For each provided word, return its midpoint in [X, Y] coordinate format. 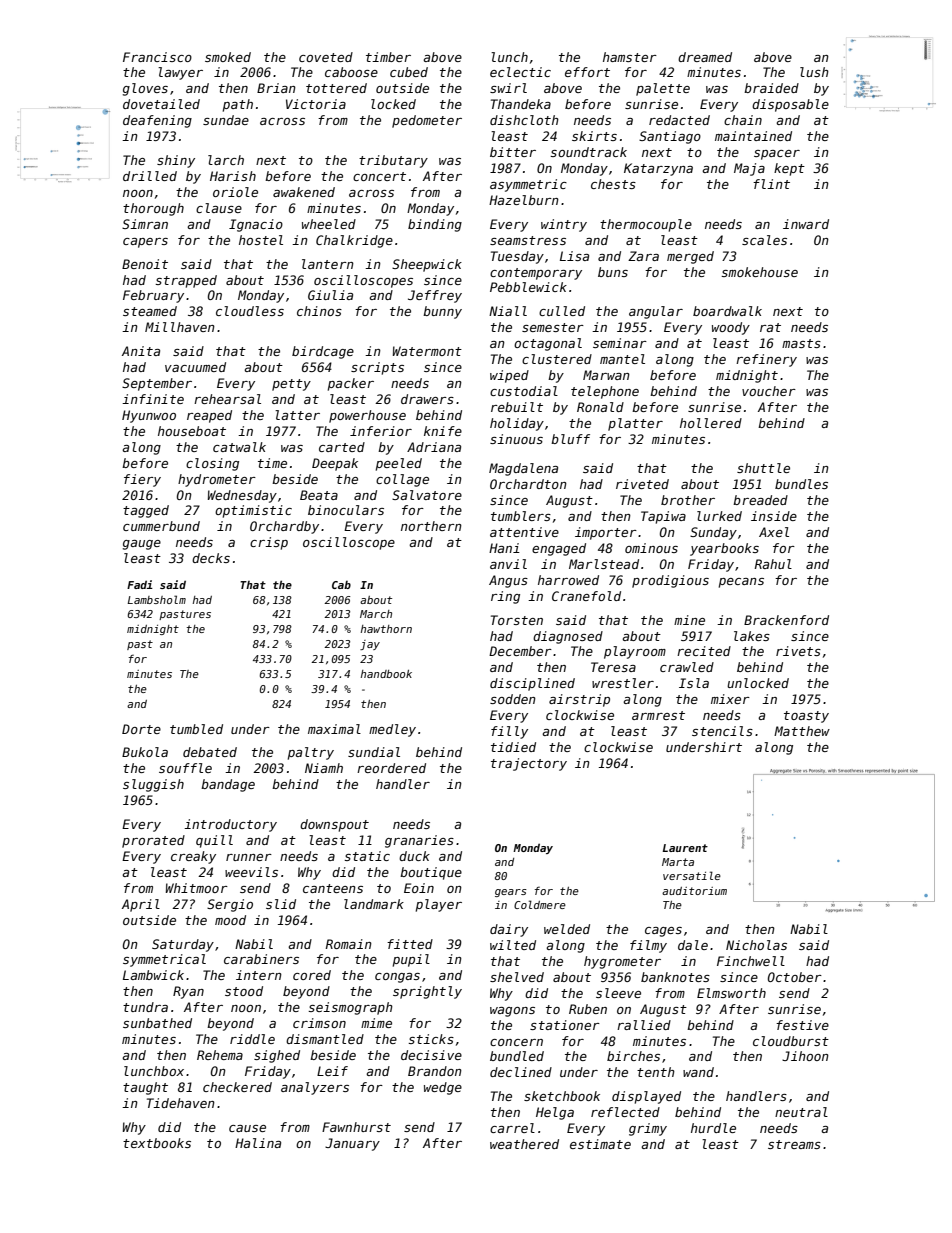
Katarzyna [658, 169]
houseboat [192, 431]
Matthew [802, 731]
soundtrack [588, 152]
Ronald [600, 407]
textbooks [157, 1143]
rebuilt [517, 407]
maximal [334, 729]
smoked [228, 57]
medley [392, 730]
